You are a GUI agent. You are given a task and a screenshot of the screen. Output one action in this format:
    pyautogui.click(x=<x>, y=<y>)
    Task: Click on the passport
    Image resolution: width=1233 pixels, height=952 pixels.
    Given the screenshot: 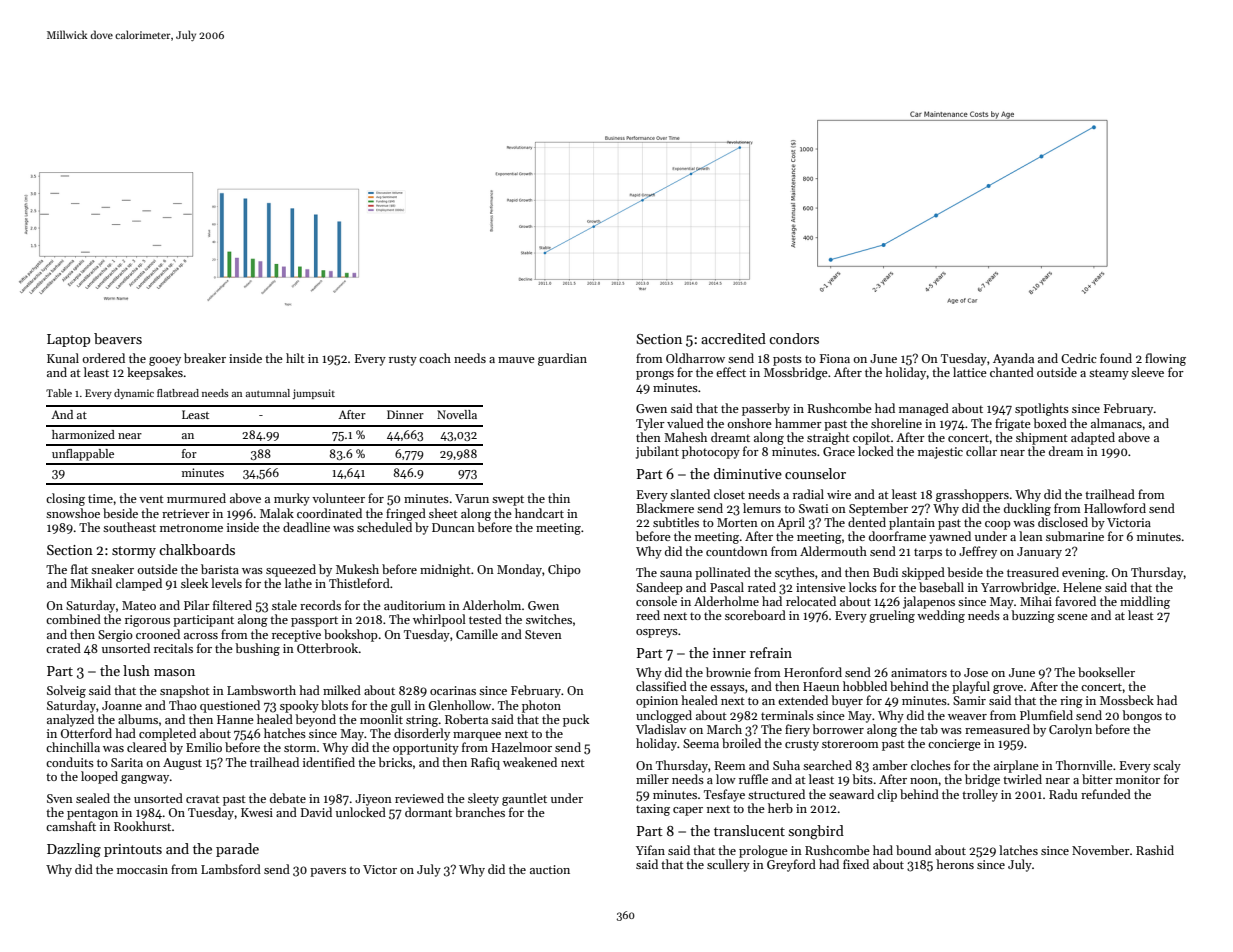 What is the action you would take?
    pyautogui.click(x=314, y=621)
